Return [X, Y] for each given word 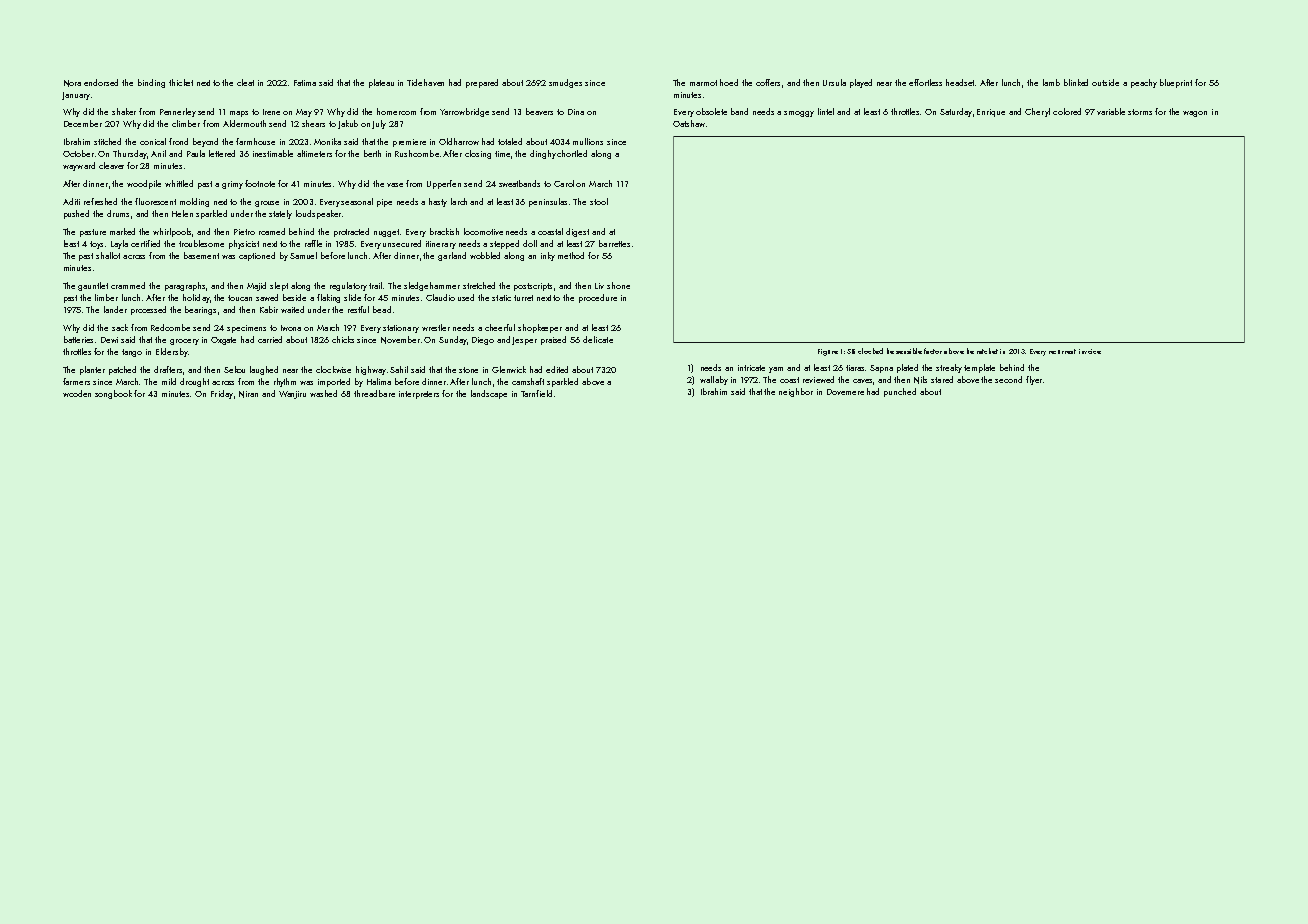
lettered [222, 153]
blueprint [1176, 83]
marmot [703, 83]
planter [92, 370]
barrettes [614, 243]
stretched [479, 285]
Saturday [956, 112]
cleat [245, 82]
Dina [576, 112]
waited [292, 309]
